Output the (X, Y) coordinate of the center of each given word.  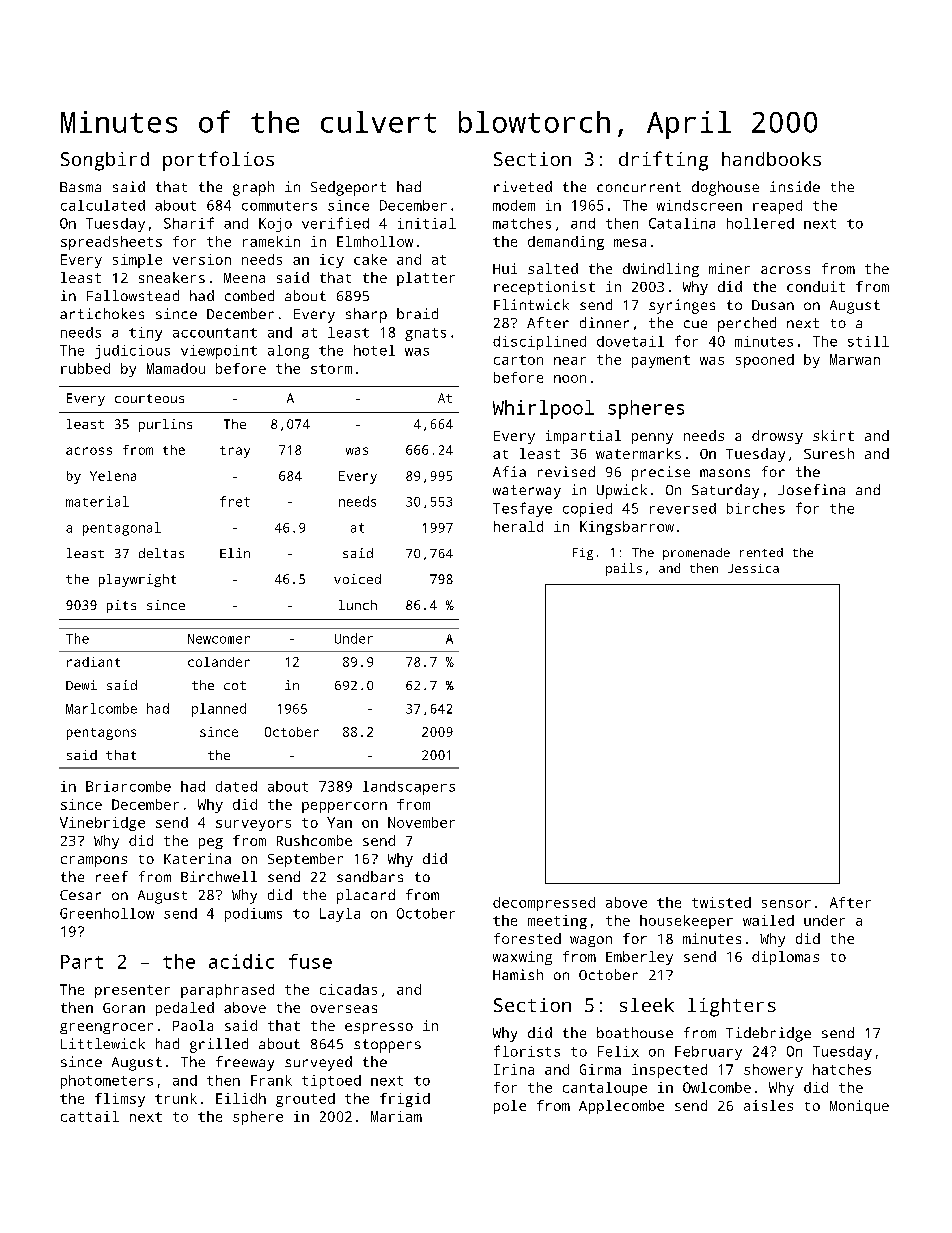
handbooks (771, 159)
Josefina (811, 489)
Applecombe (621, 1107)
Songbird (105, 161)
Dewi (81, 685)
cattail (90, 1116)
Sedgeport (348, 188)
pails (624, 569)
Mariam (396, 1116)
